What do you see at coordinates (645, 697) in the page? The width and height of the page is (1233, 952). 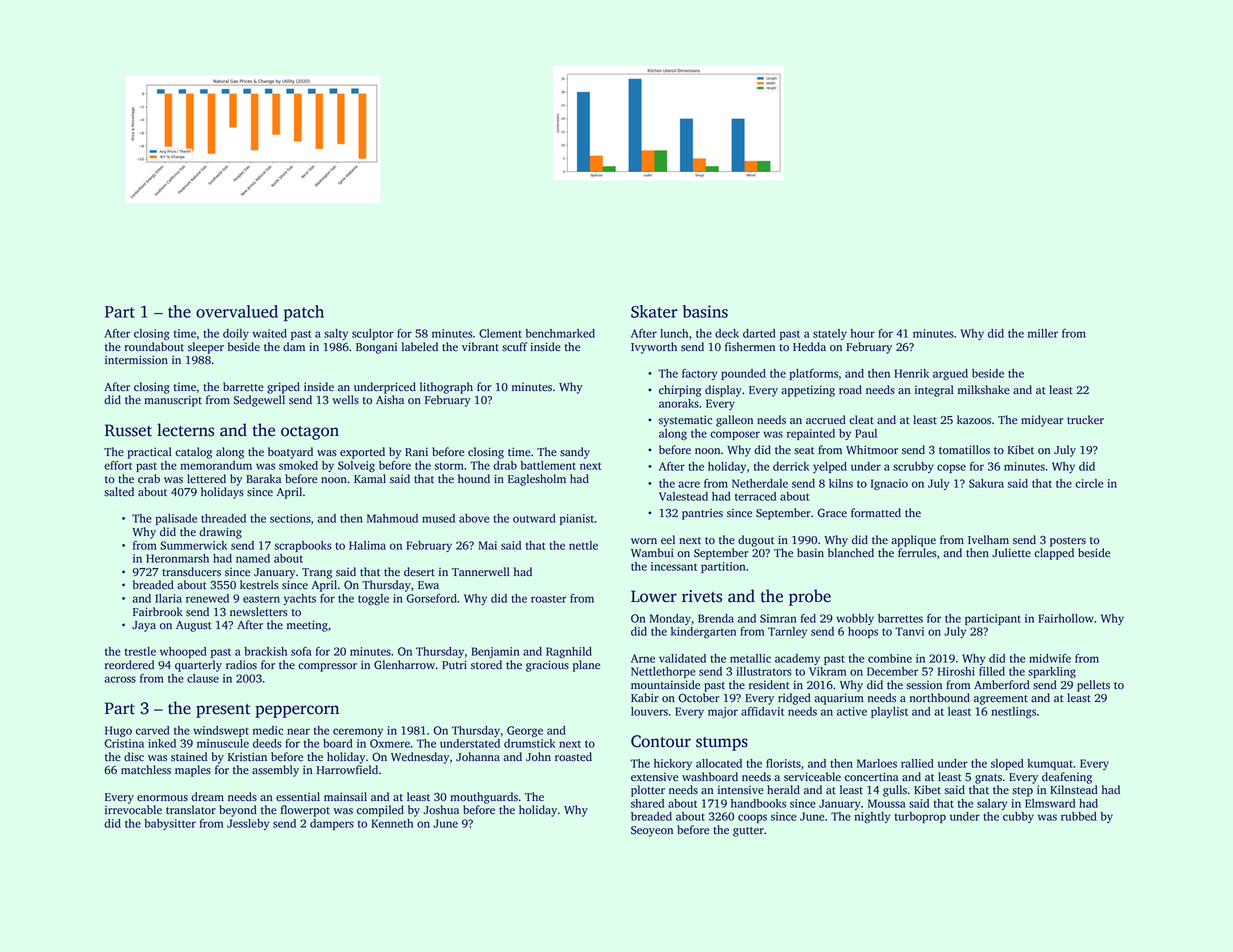 I see `Kabir` at bounding box center [645, 697].
